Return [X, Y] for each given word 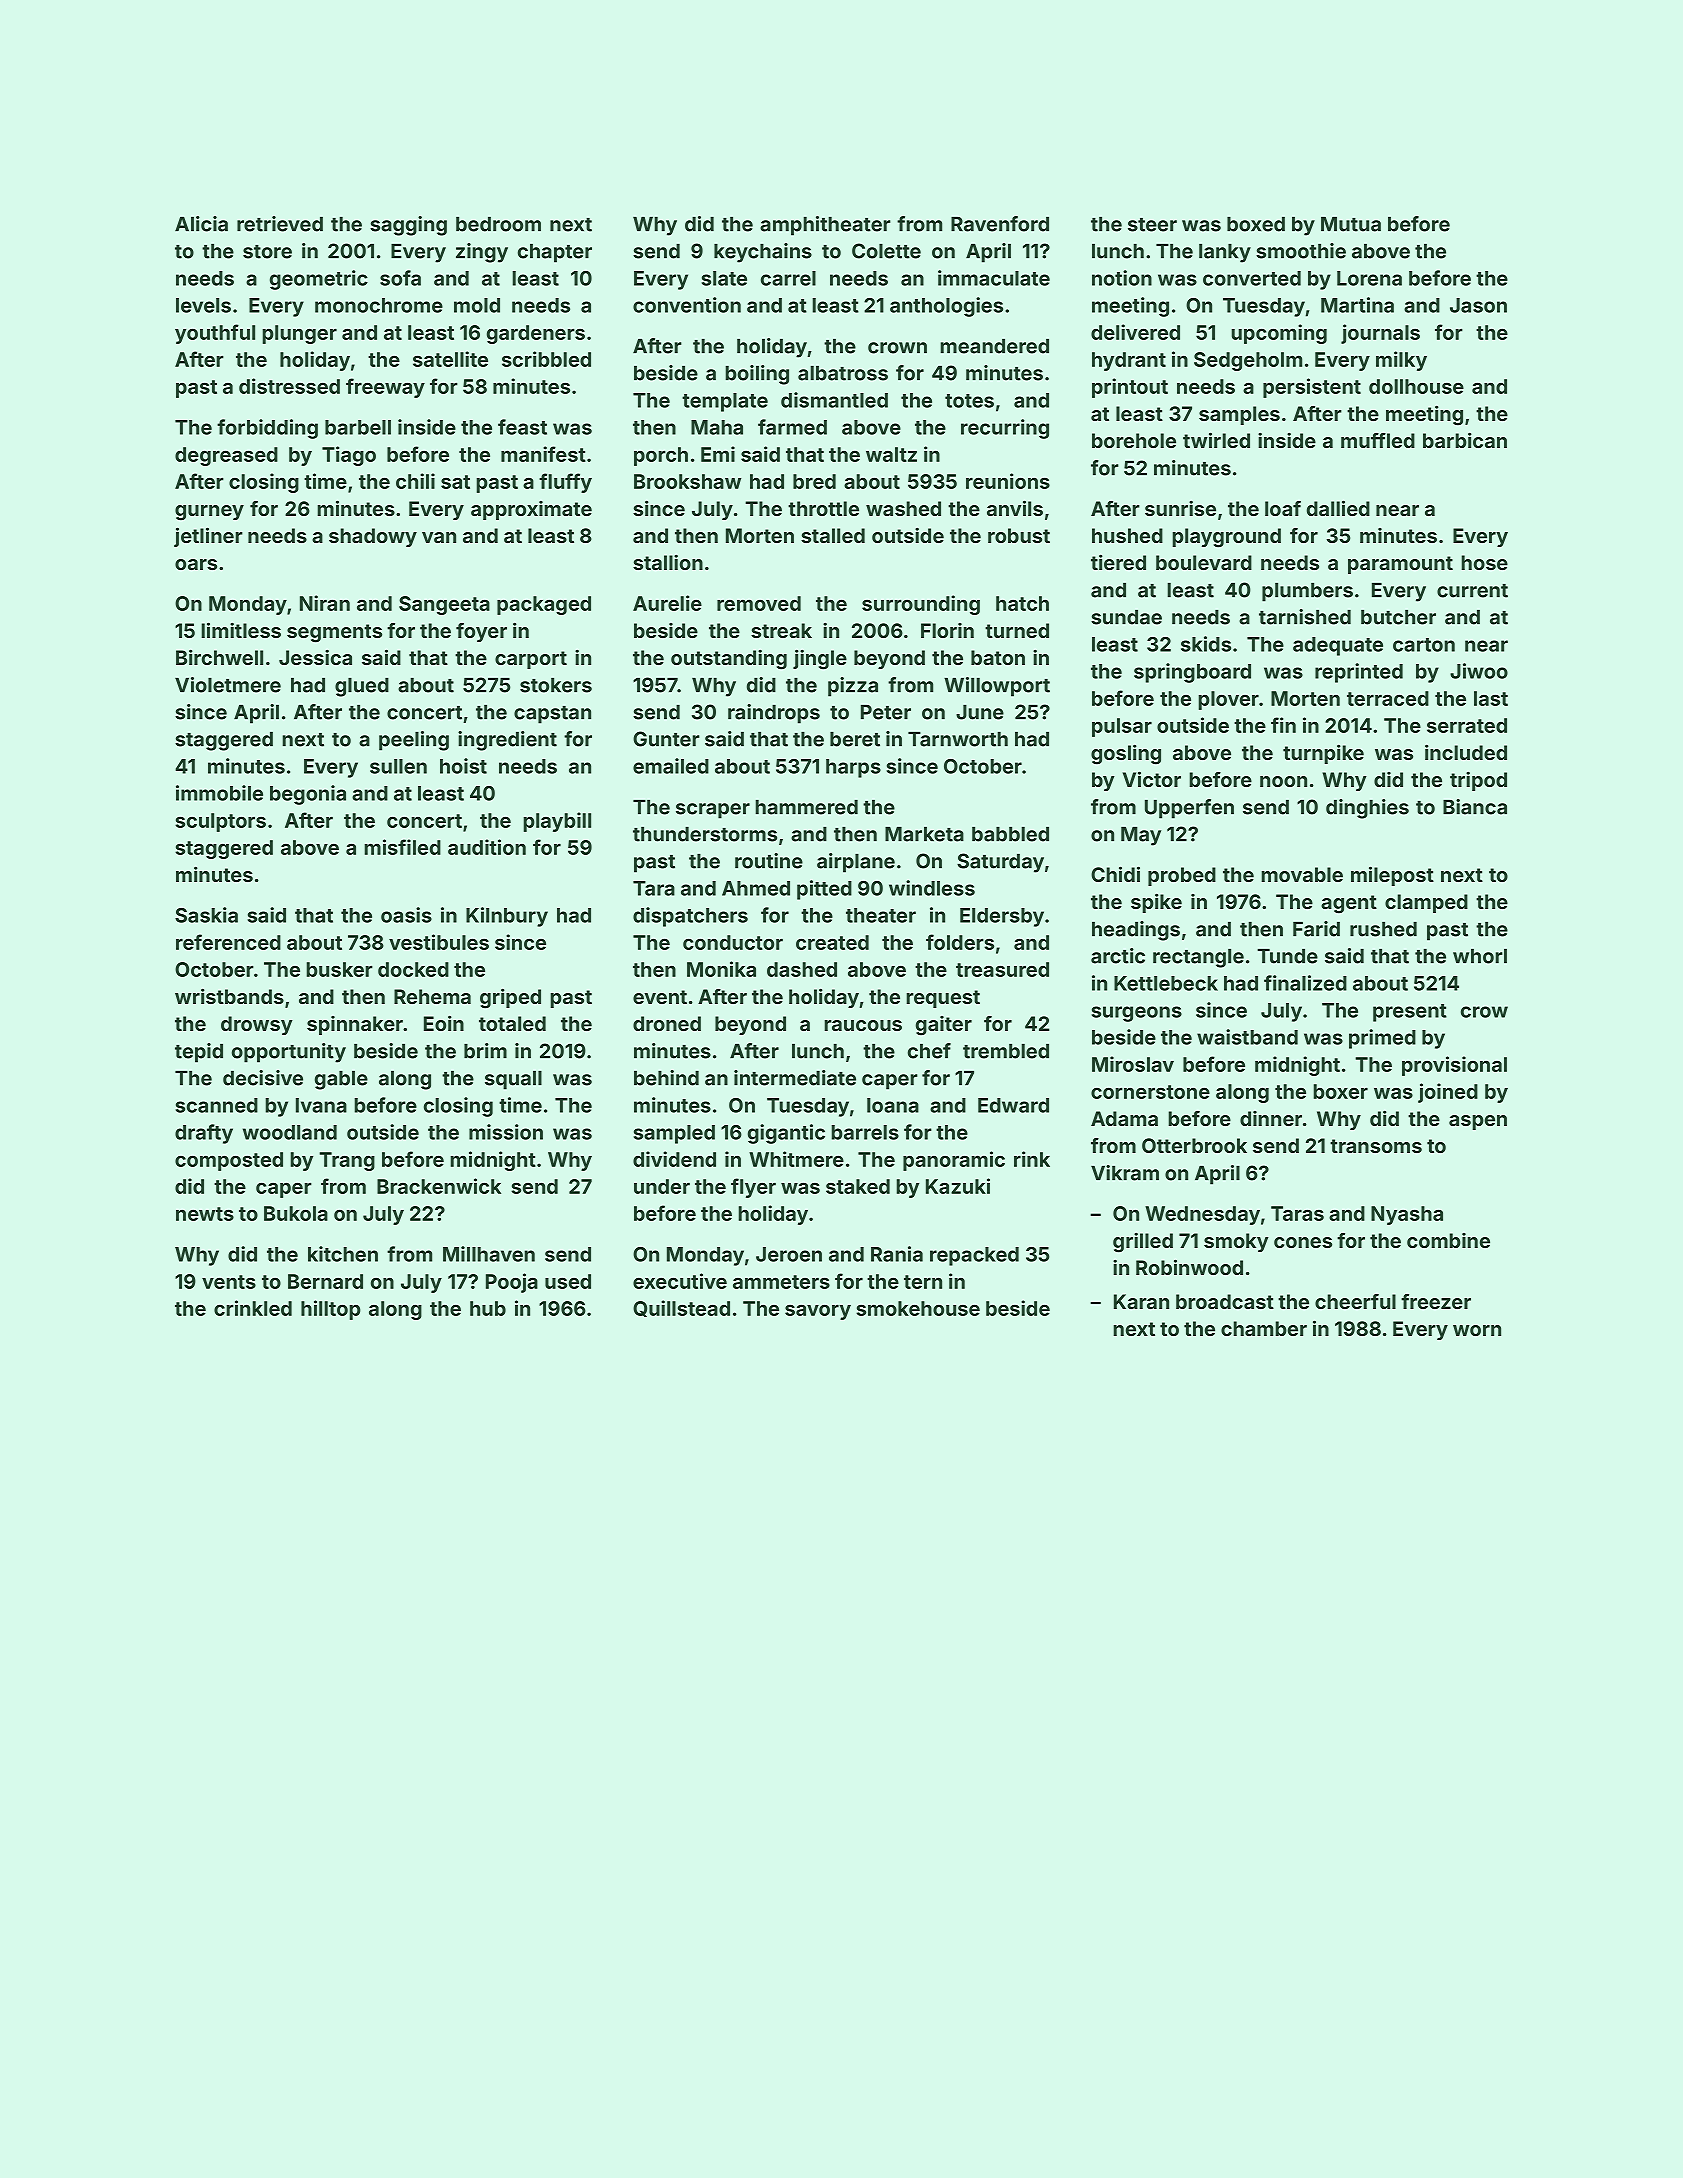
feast [522, 427]
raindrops [774, 714]
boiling [757, 375]
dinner [1271, 1118]
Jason [1478, 305]
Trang [347, 1161]
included [1466, 752]
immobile [219, 793]
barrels [865, 1132]
